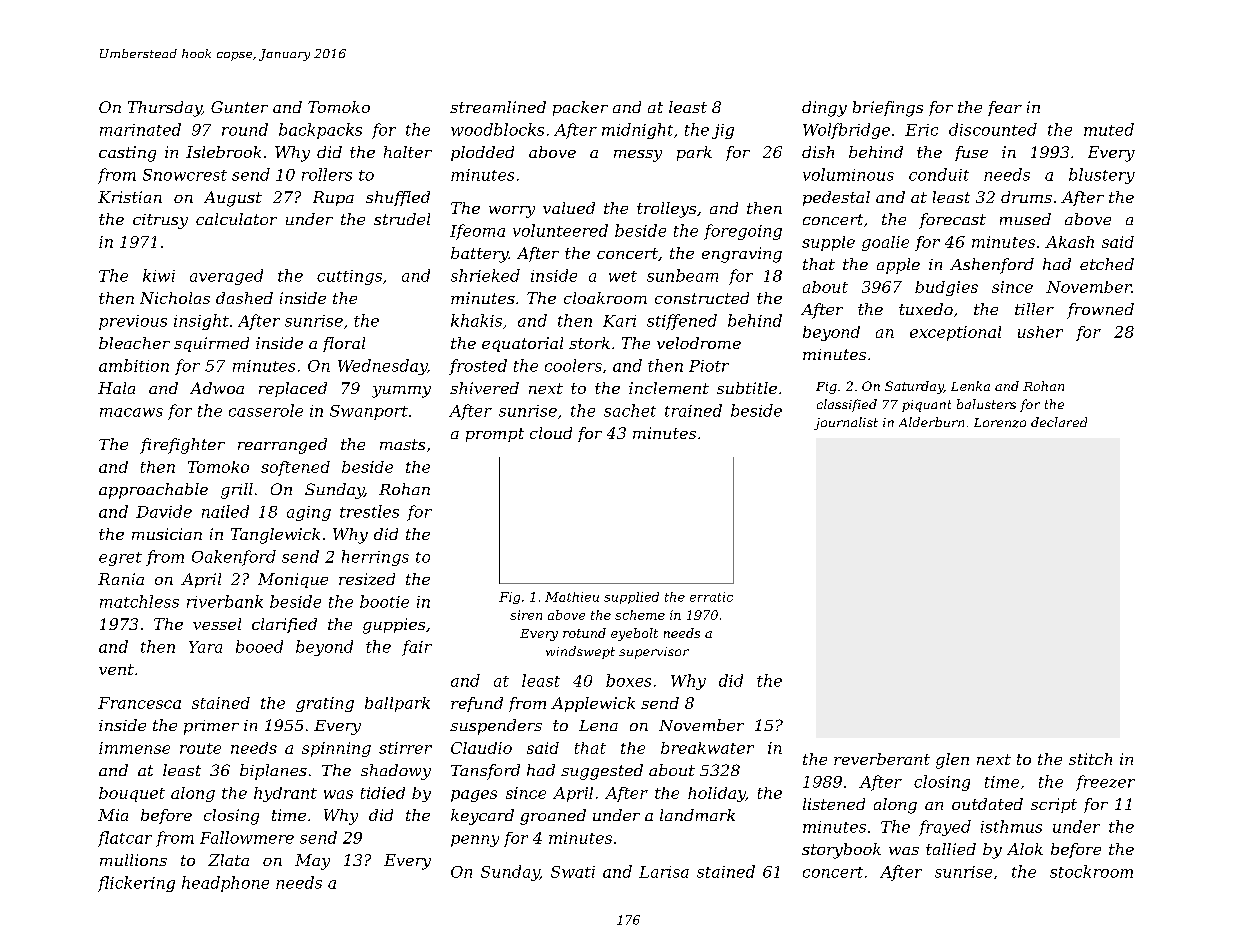 Image resolution: width=1233 pixels, height=952 pixels. What do you see at coordinates (1102, 176) in the screenshot?
I see `blustery` at bounding box center [1102, 176].
